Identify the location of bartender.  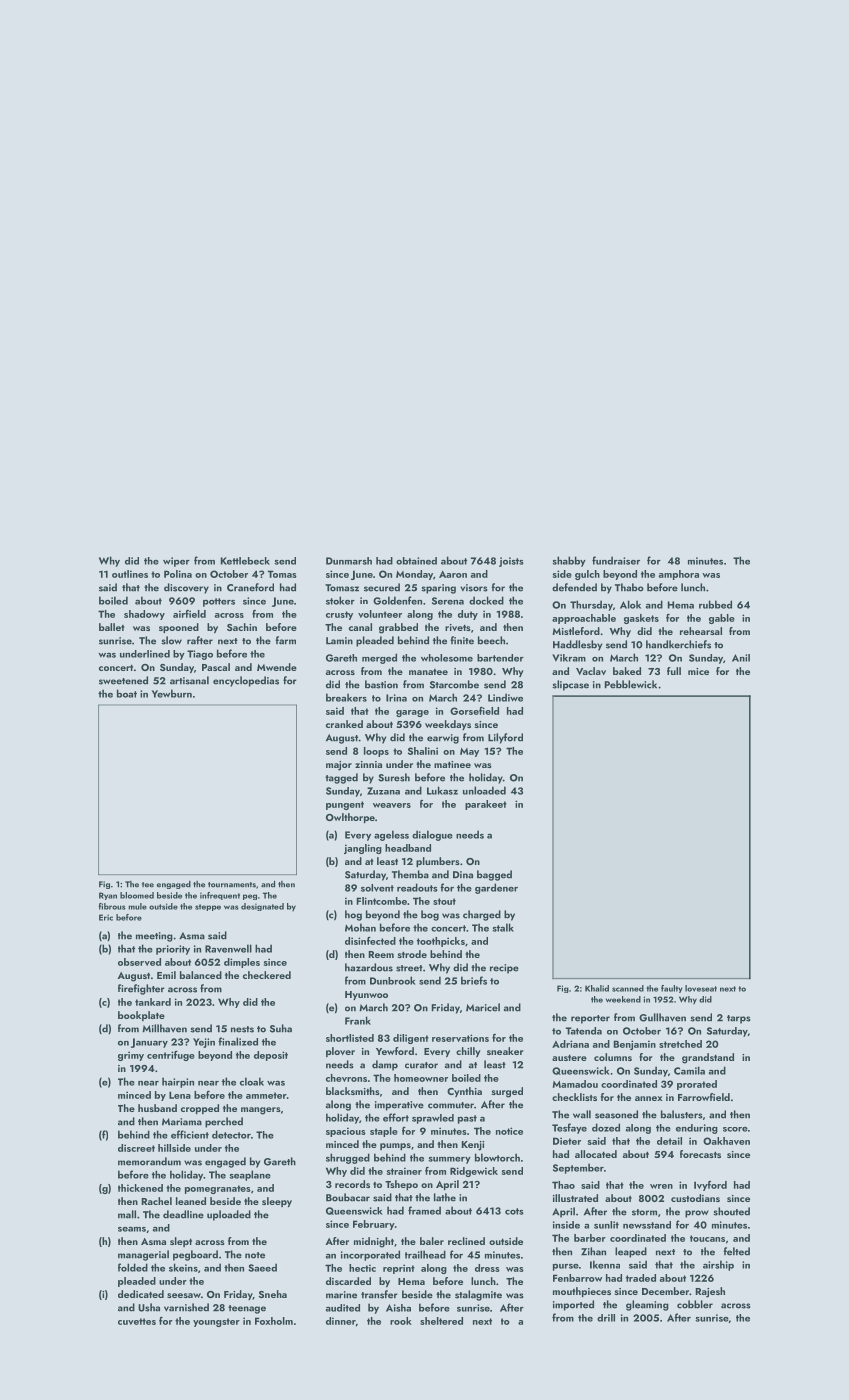
(500, 658).
